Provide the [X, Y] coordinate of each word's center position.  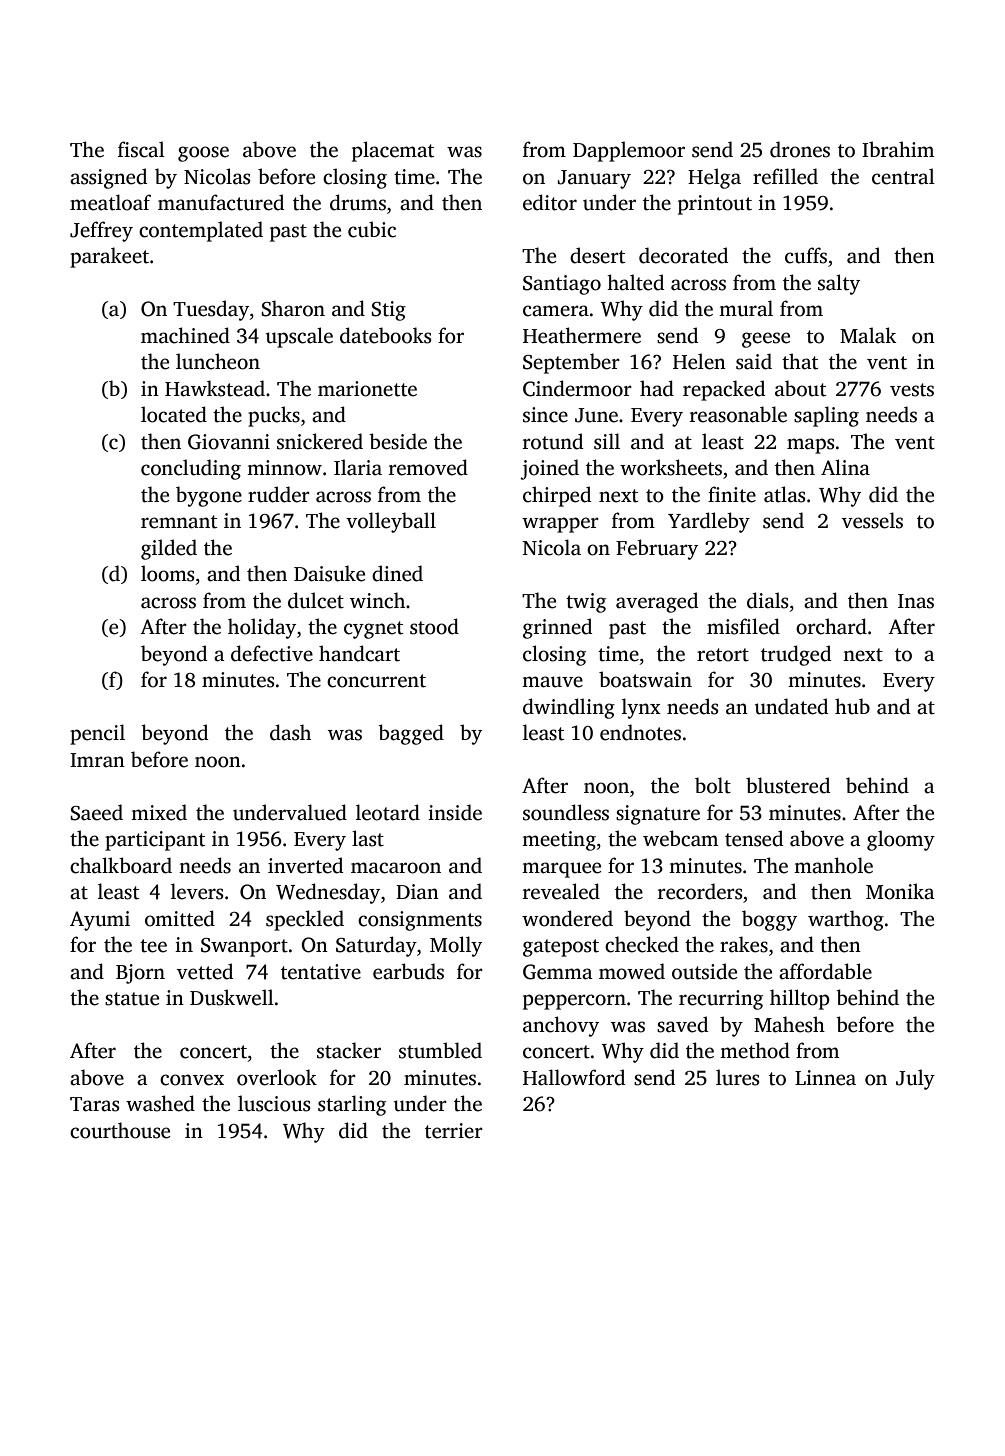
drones [800, 149]
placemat [393, 151]
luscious [274, 1103]
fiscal [141, 149]
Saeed [96, 812]
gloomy [901, 840]
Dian [417, 892]
